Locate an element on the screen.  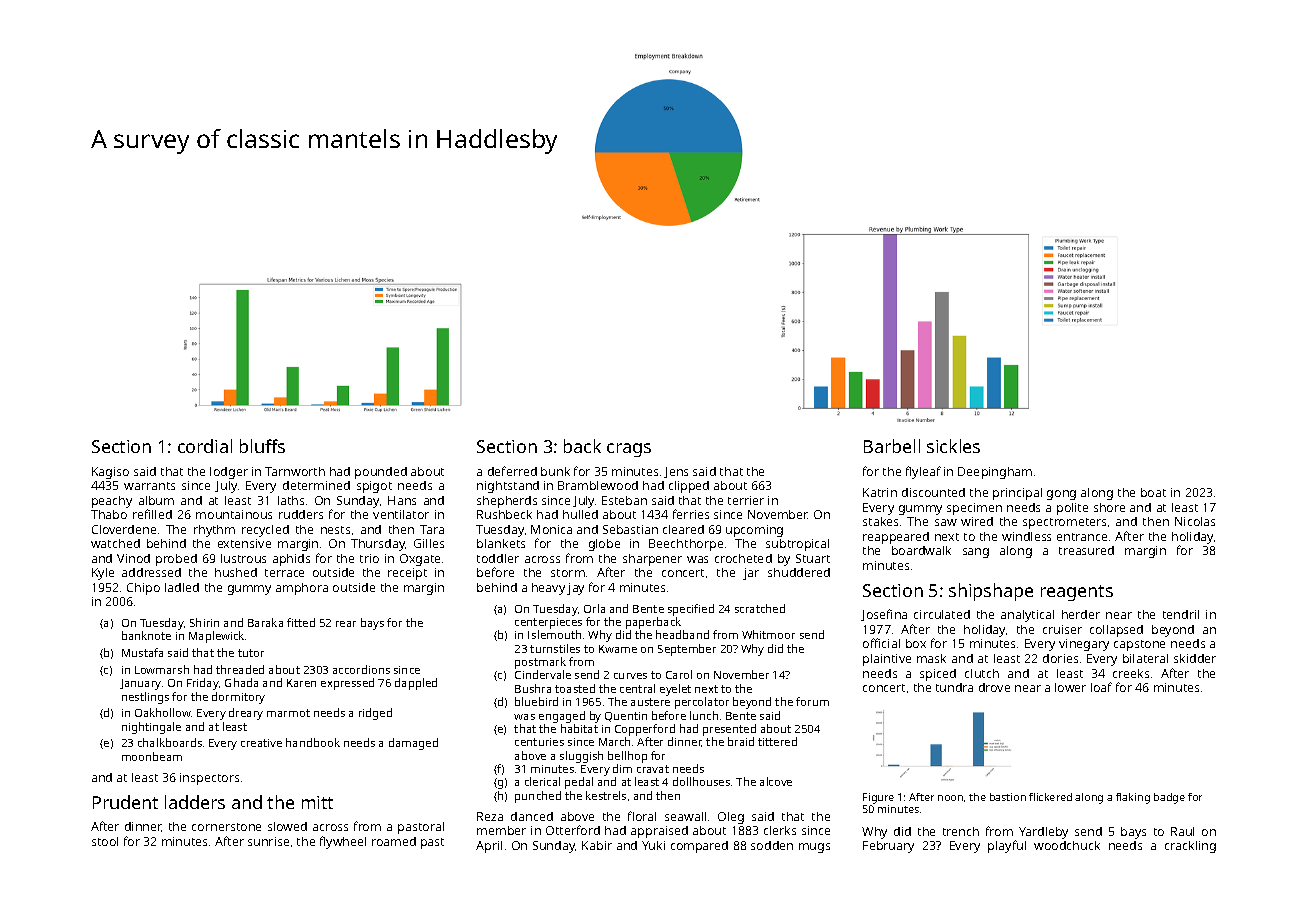
alcove is located at coordinates (776, 781).
